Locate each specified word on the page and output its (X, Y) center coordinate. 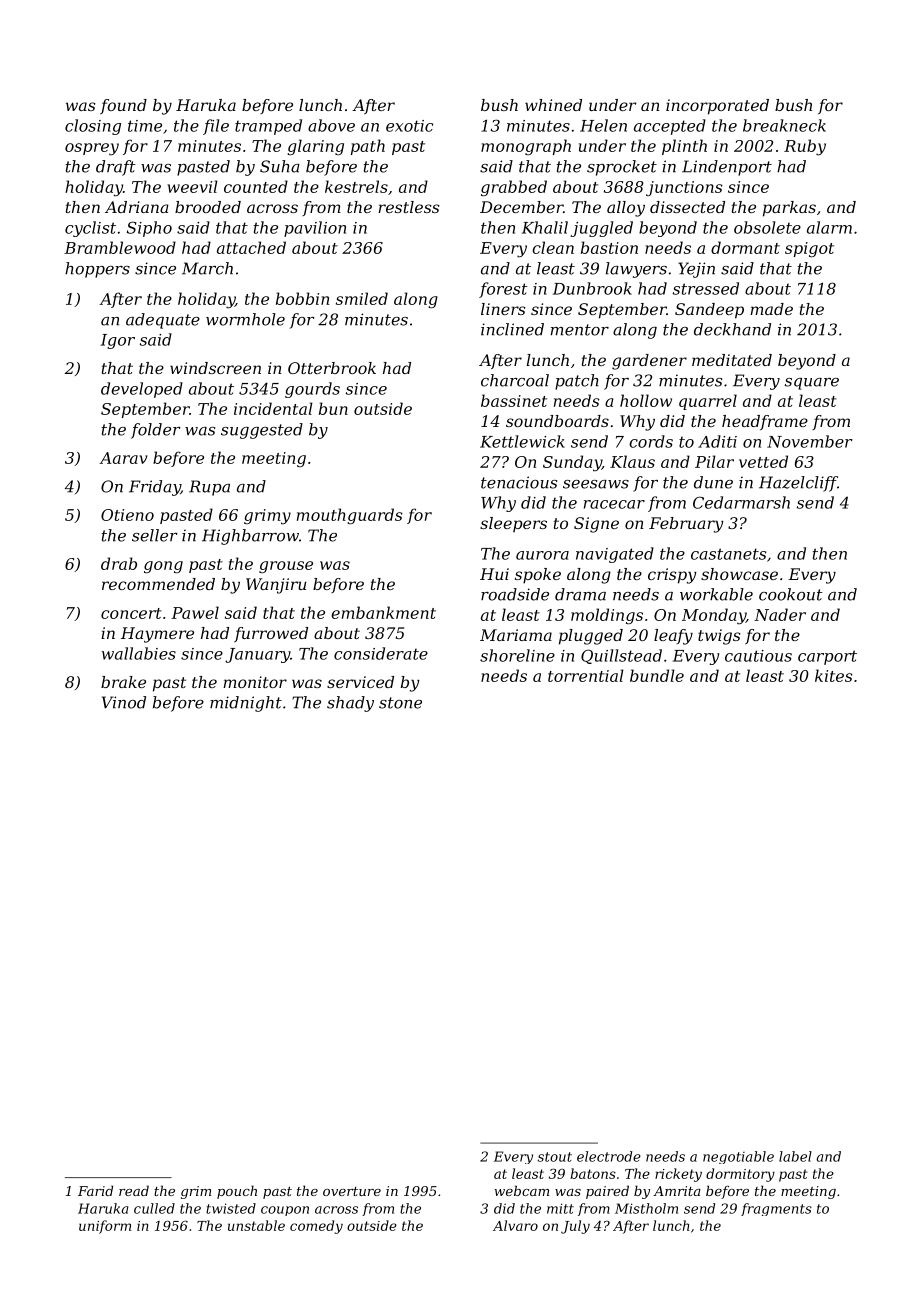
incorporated (717, 107)
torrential (586, 675)
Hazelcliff (798, 484)
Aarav (123, 458)
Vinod (124, 702)
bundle (657, 675)
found (123, 106)
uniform (105, 1227)
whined (553, 105)
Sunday (572, 463)
